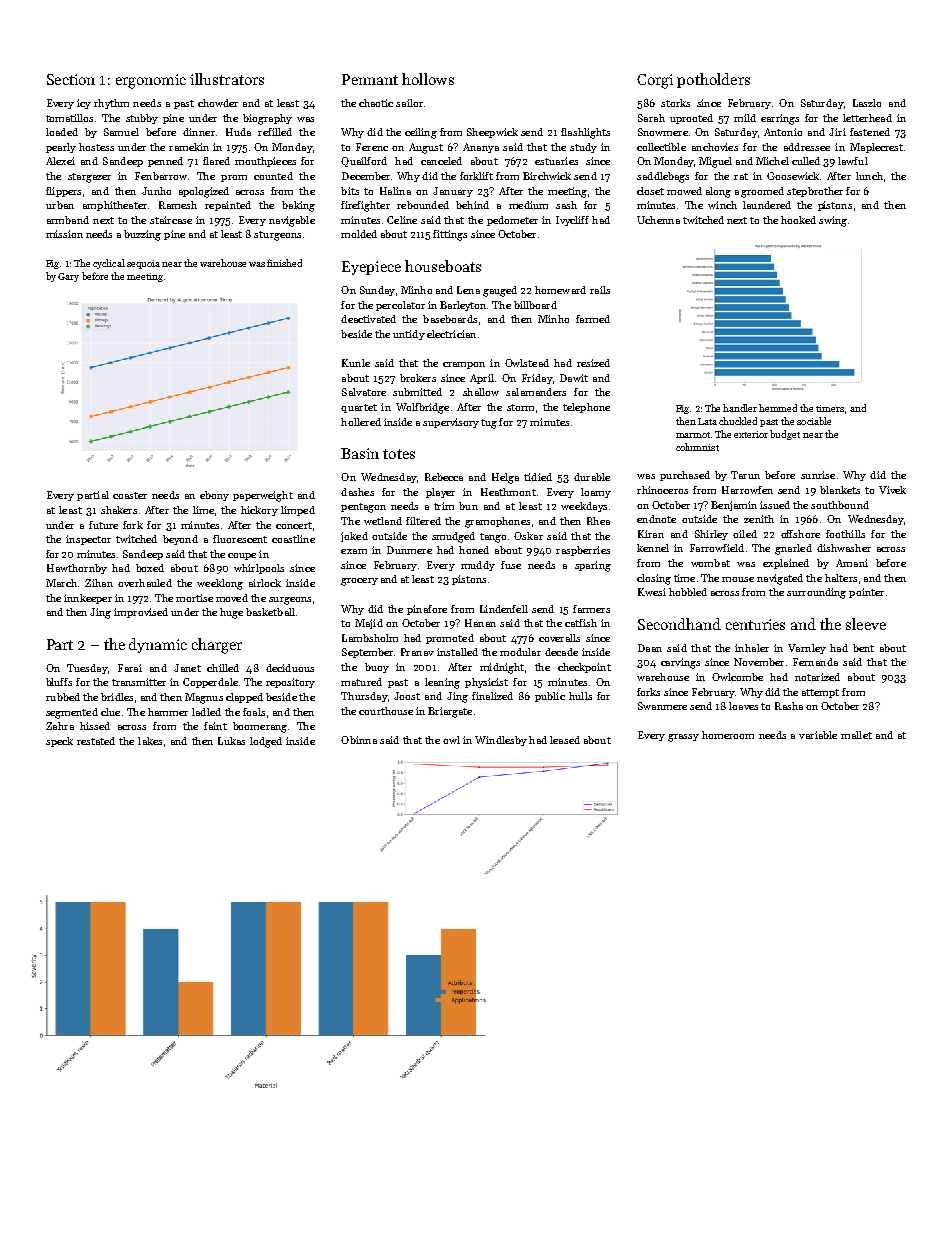  What do you see at coordinates (713, 80) in the screenshot?
I see `potholders` at bounding box center [713, 80].
